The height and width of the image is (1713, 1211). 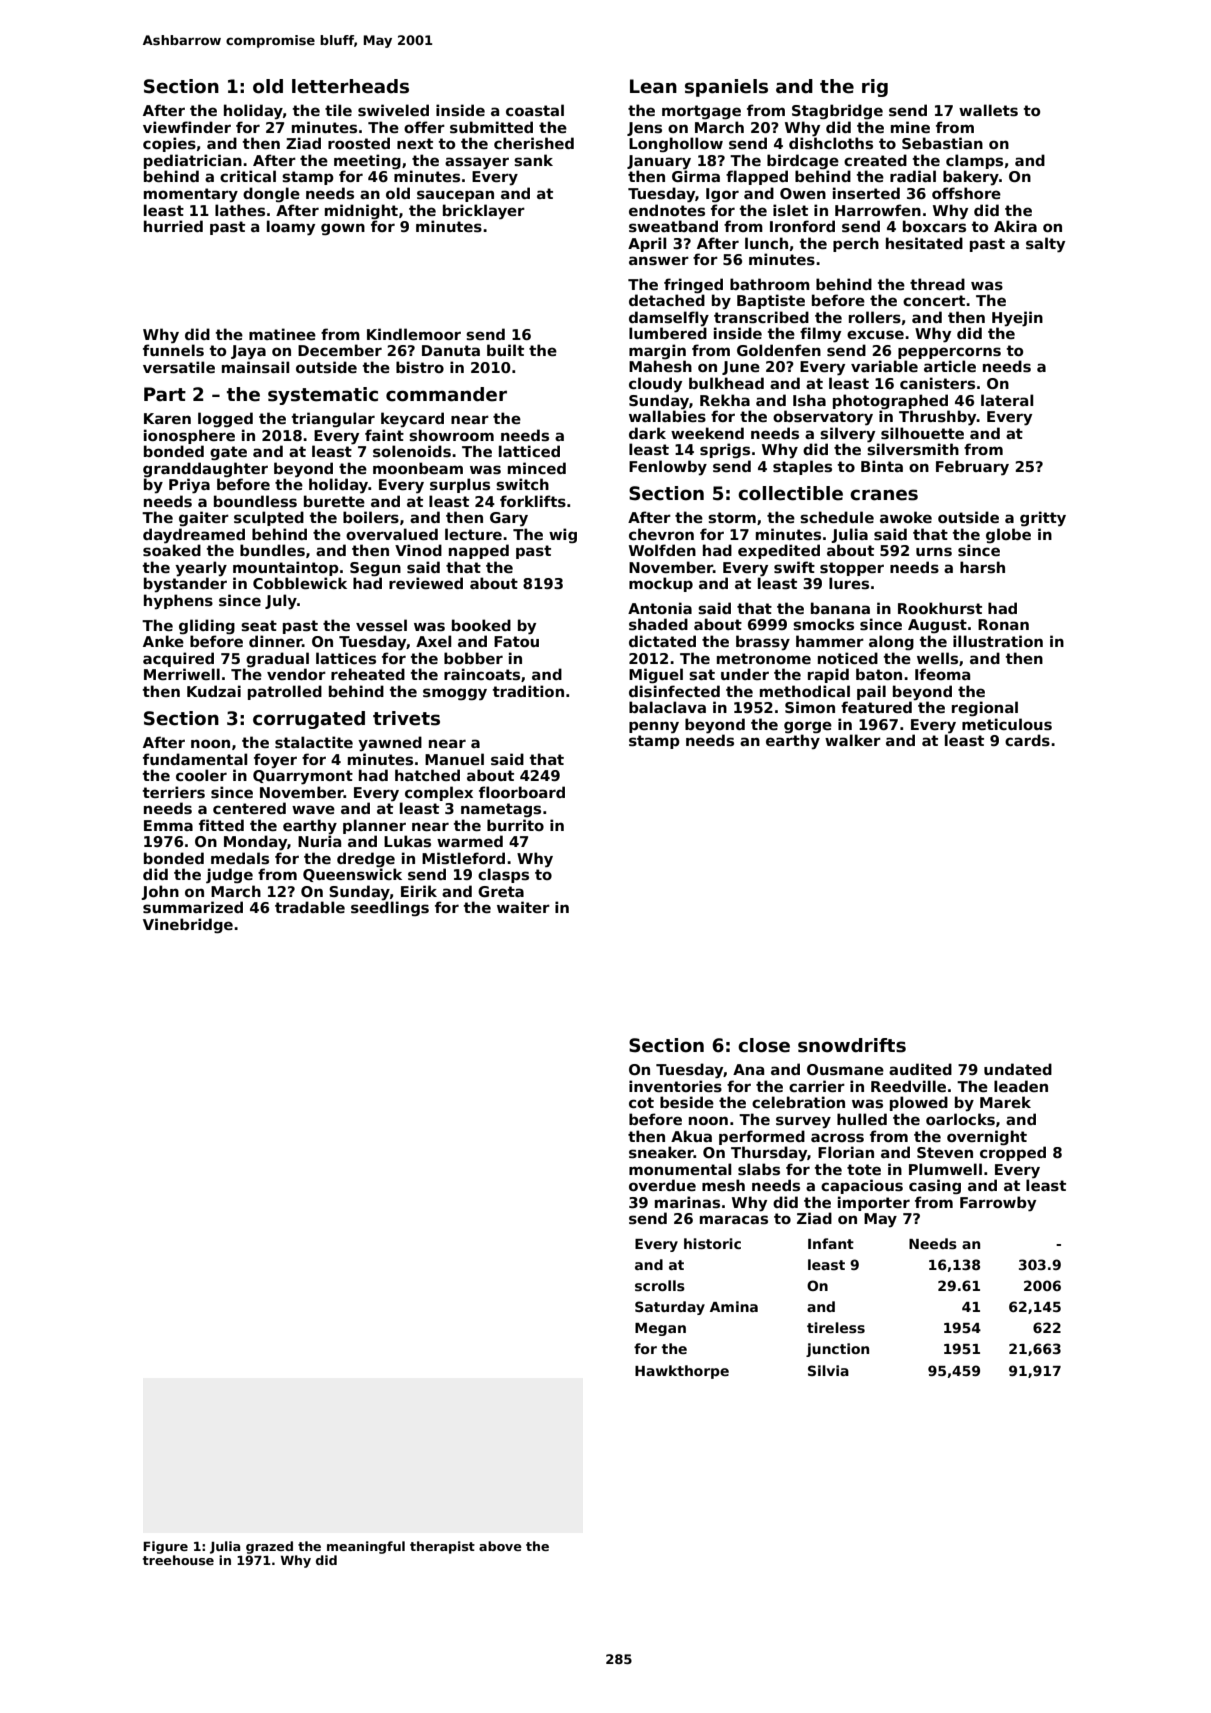 What do you see at coordinates (875, 160) in the image?
I see `created` at bounding box center [875, 160].
